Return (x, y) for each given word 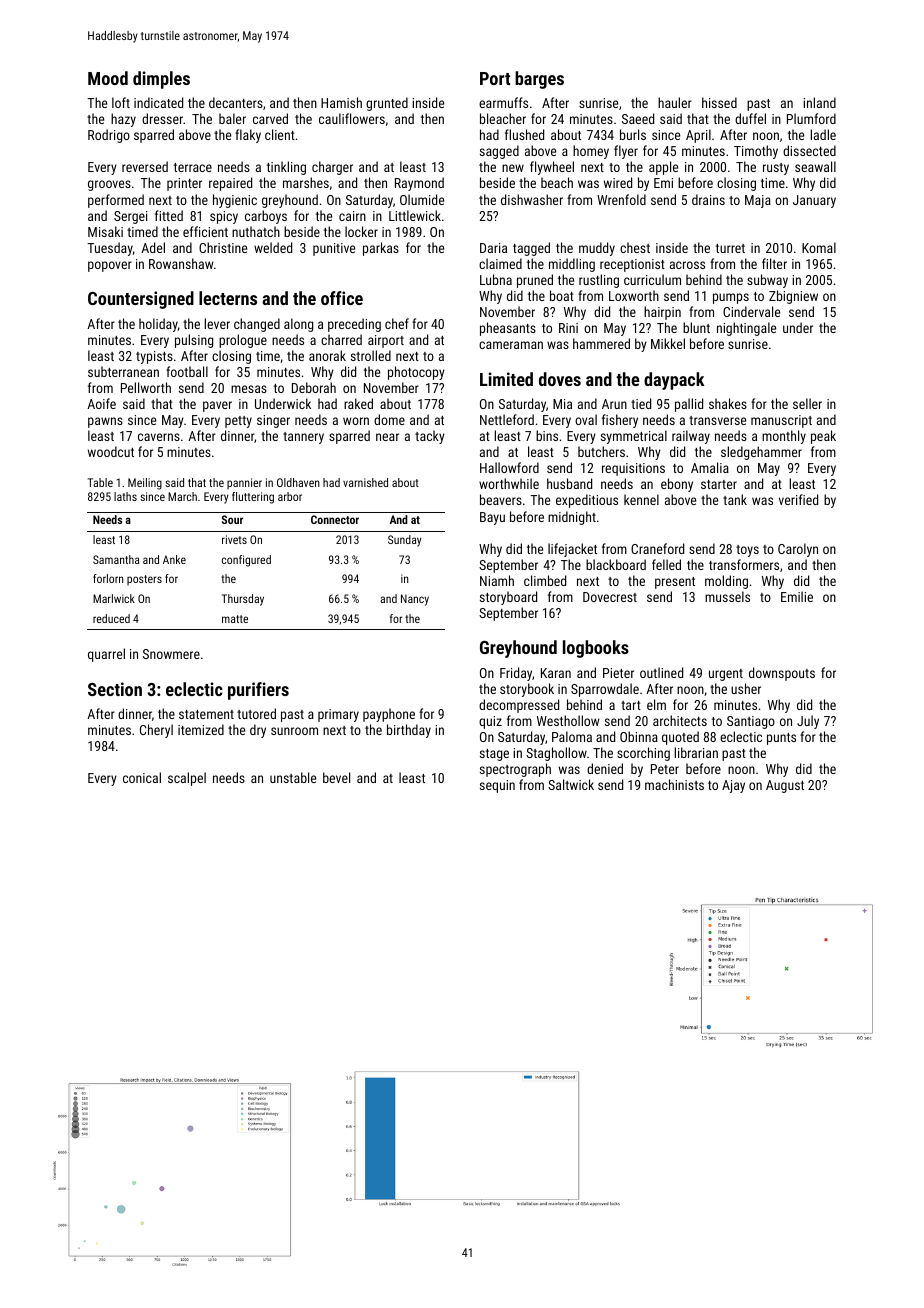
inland (819, 102)
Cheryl (156, 731)
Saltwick (571, 784)
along (298, 325)
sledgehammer (761, 453)
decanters (236, 102)
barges (539, 80)
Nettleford (507, 419)
